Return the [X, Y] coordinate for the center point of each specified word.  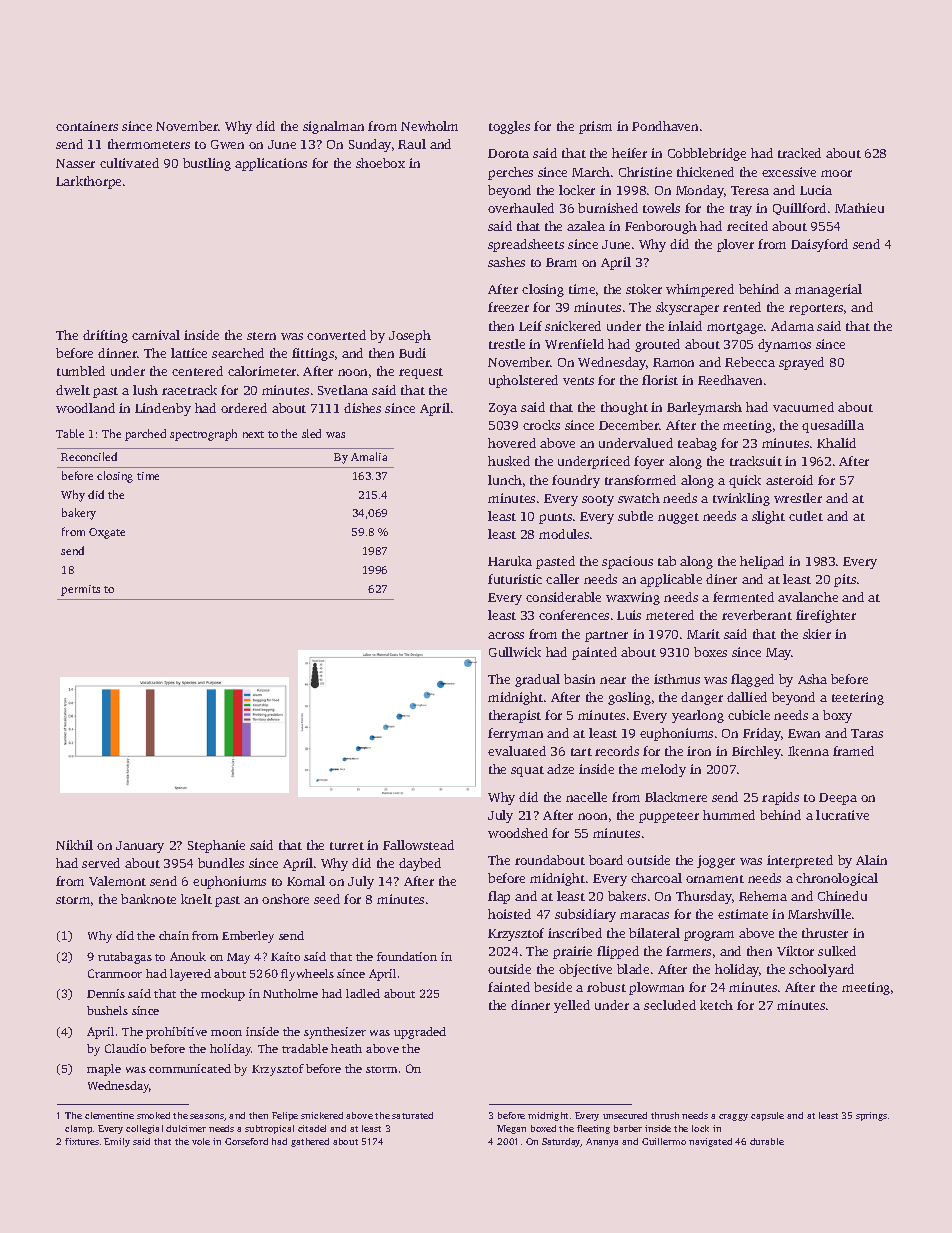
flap [499, 897]
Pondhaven [665, 126]
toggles [509, 127]
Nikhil [74, 845]
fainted [509, 987]
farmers [688, 951]
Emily [117, 1142]
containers [87, 126]
